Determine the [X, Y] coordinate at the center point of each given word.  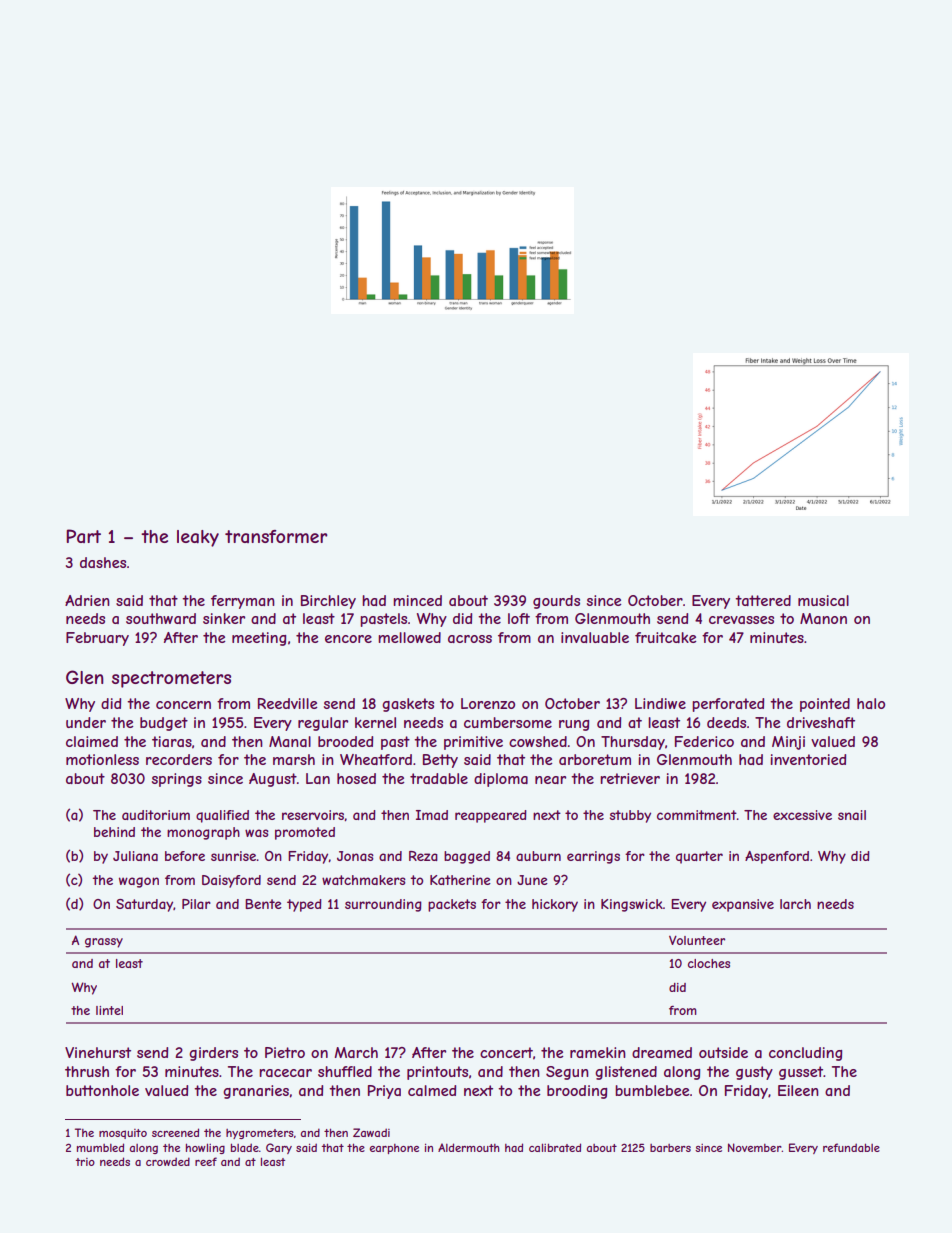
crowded [168, 1161]
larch [795, 904]
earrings [593, 857]
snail [852, 815]
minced [417, 600]
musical [823, 600]
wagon [139, 882]
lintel [109, 1010]
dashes [103, 562]
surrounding [383, 905]
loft [519, 618]
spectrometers [171, 679]
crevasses [741, 620]
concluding [805, 1054]
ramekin [598, 1052]
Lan [318, 778]
